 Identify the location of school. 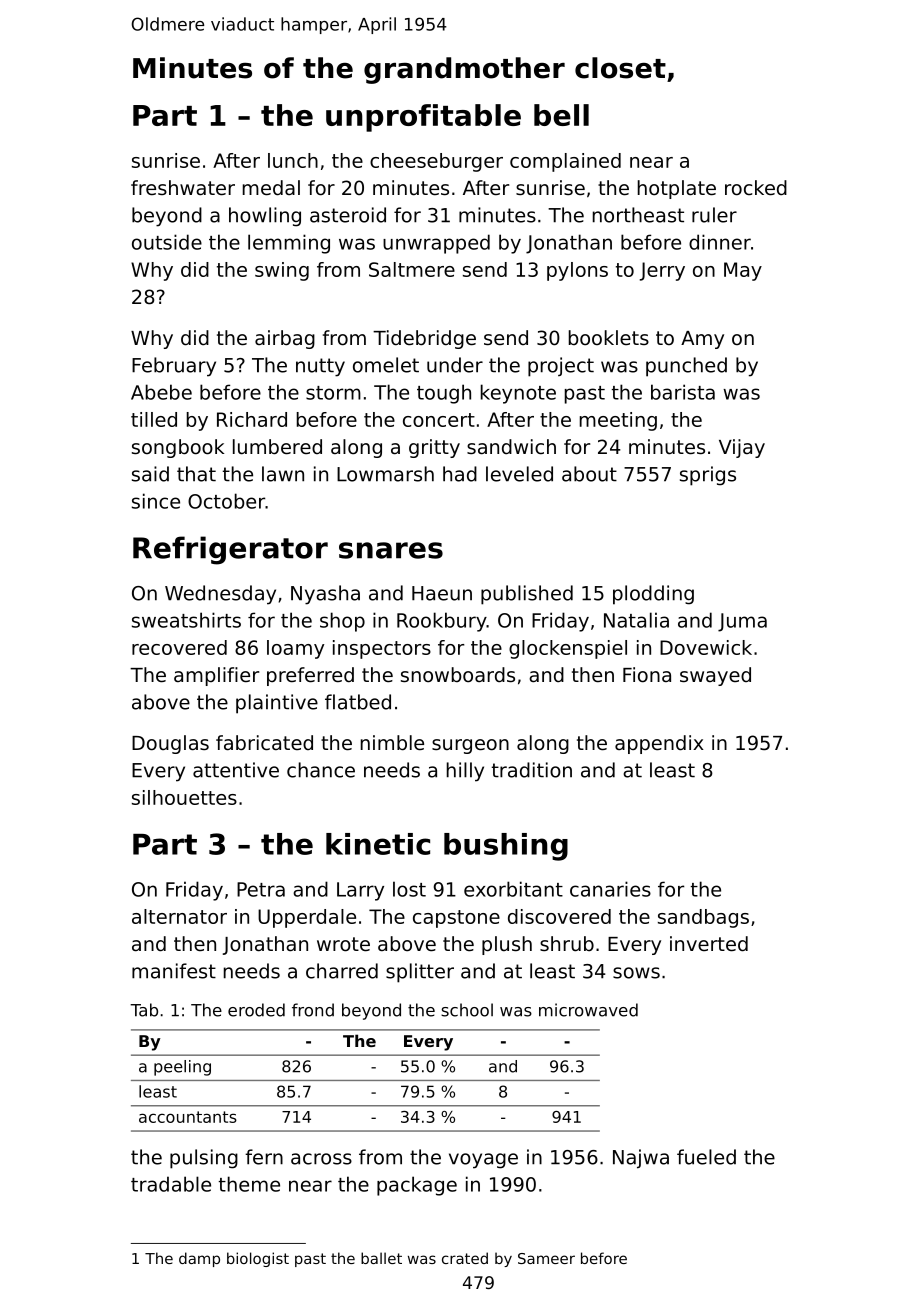
(467, 1010).
